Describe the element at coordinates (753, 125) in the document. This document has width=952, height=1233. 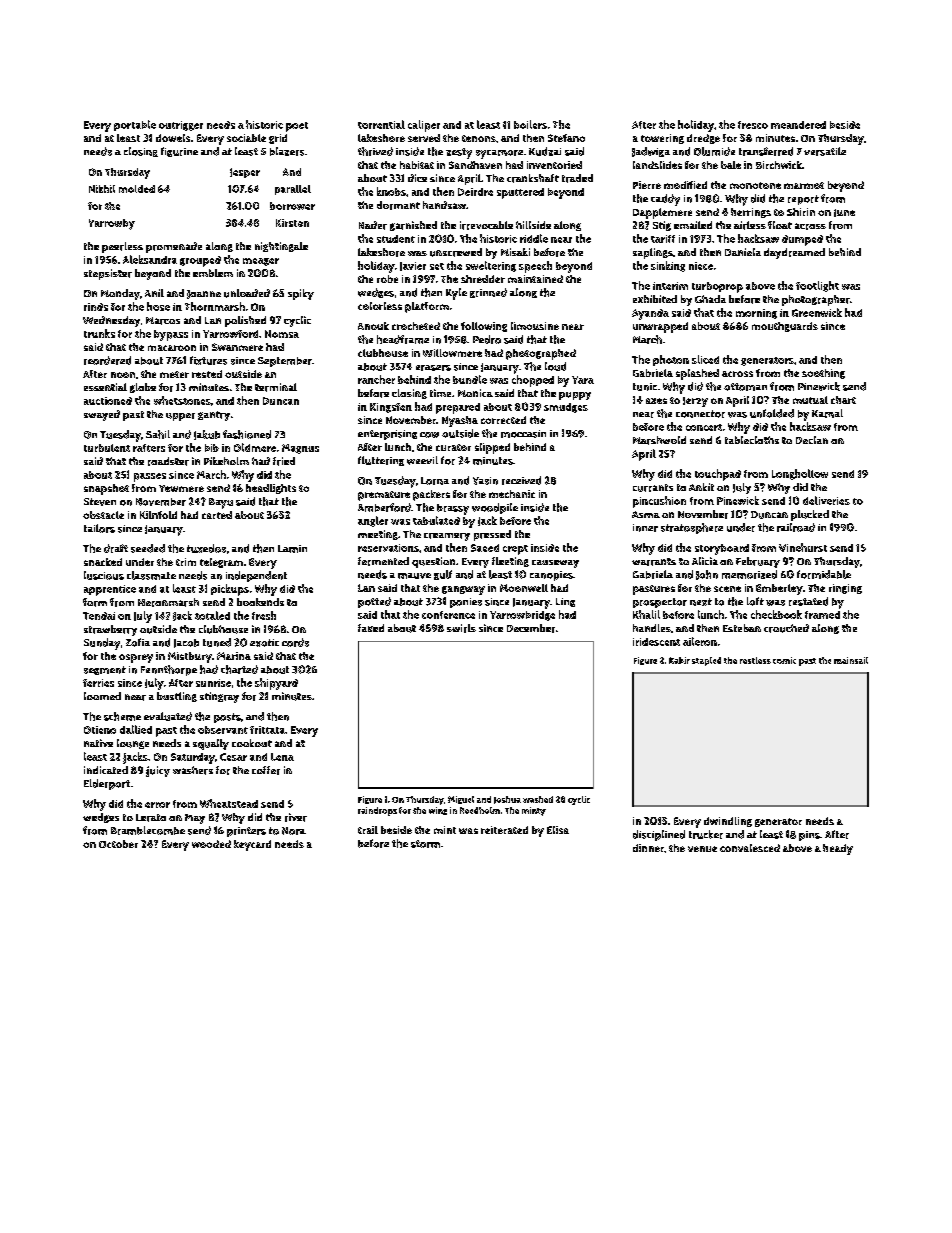
I see `fresco` at that location.
